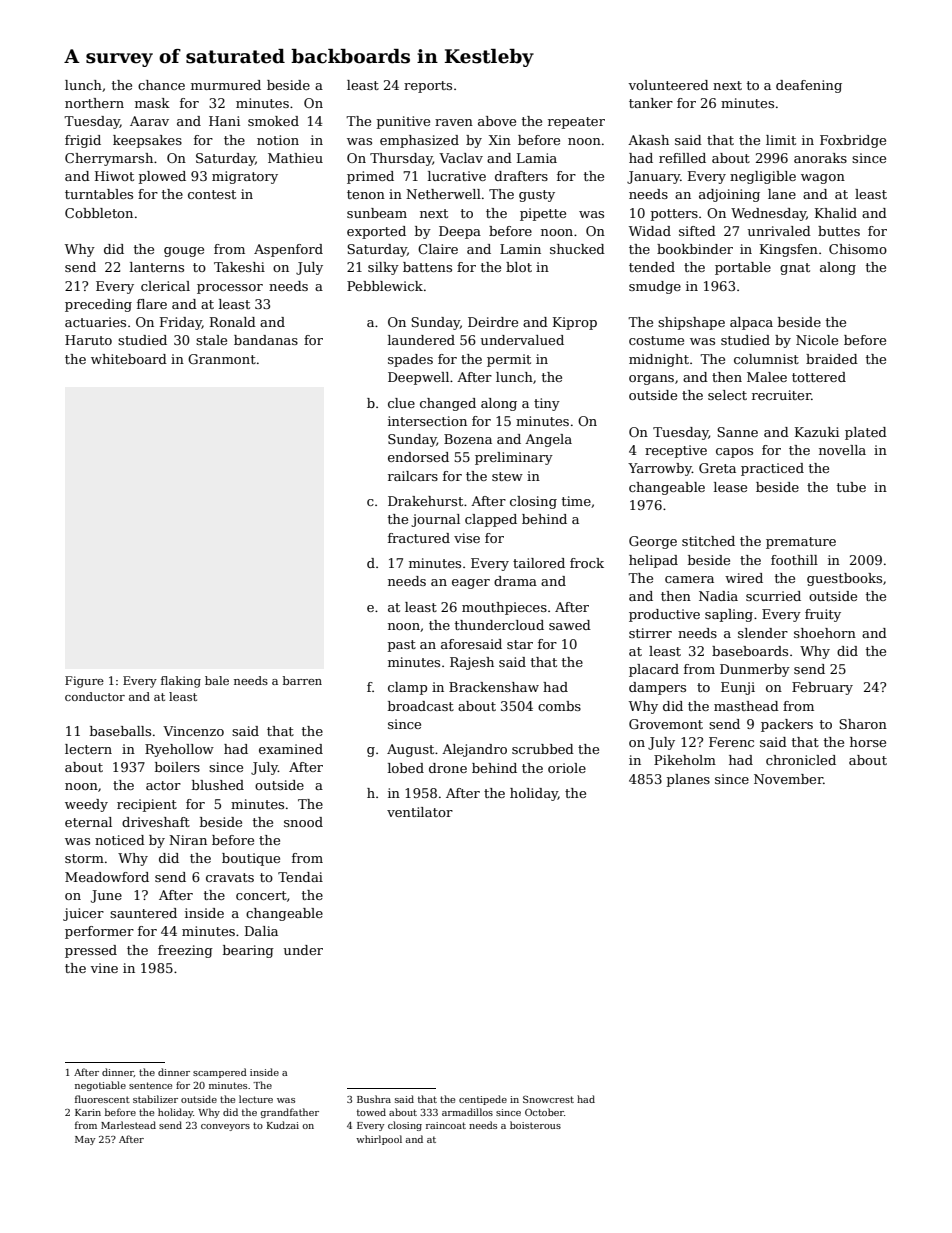  What do you see at coordinates (682, 158) in the screenshot?
I see `refilled` at bounding box center [682, 158].
